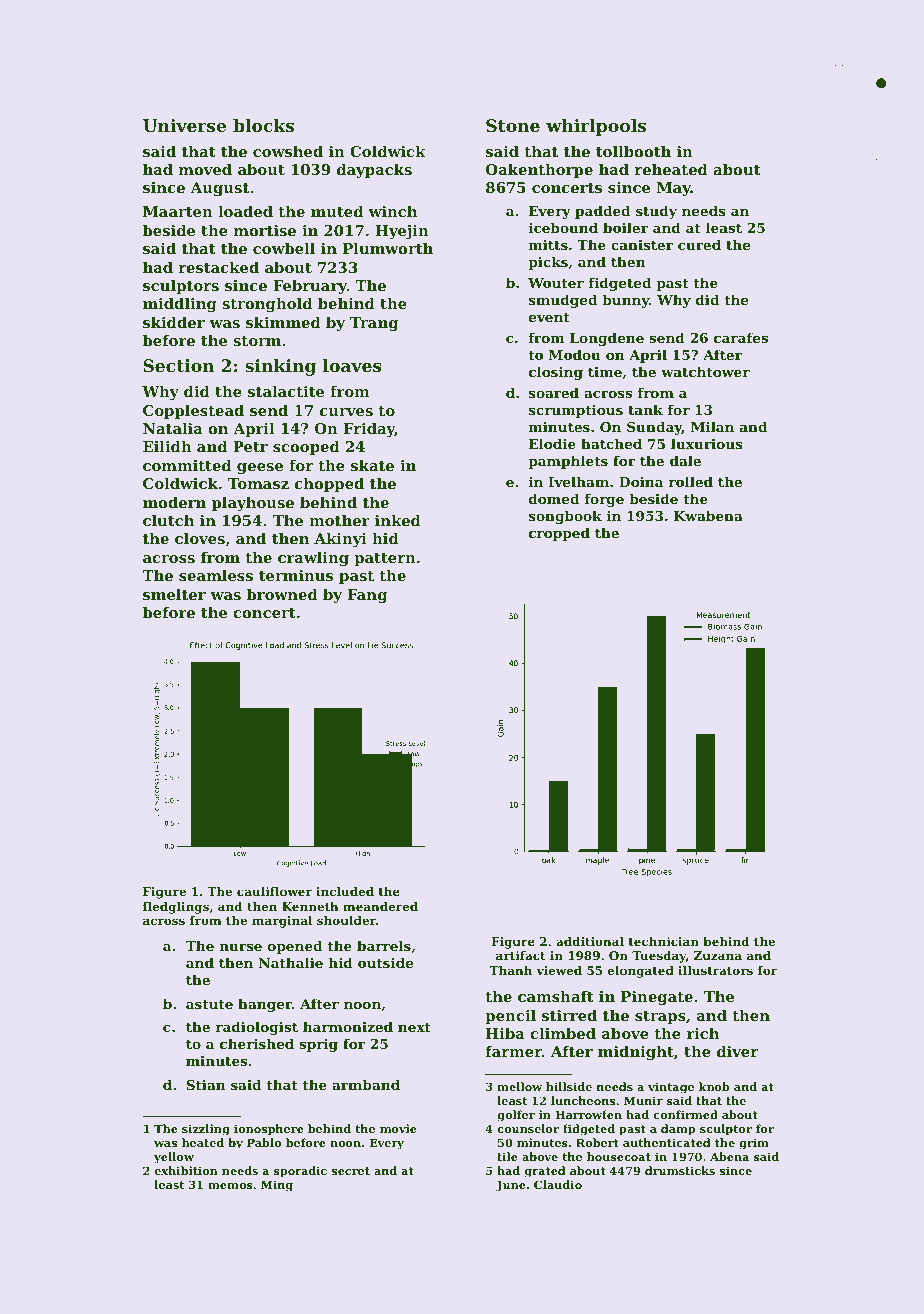  Describe the element at coordinates (200, 538) in the screenshot. I see `cloves` at that location.
